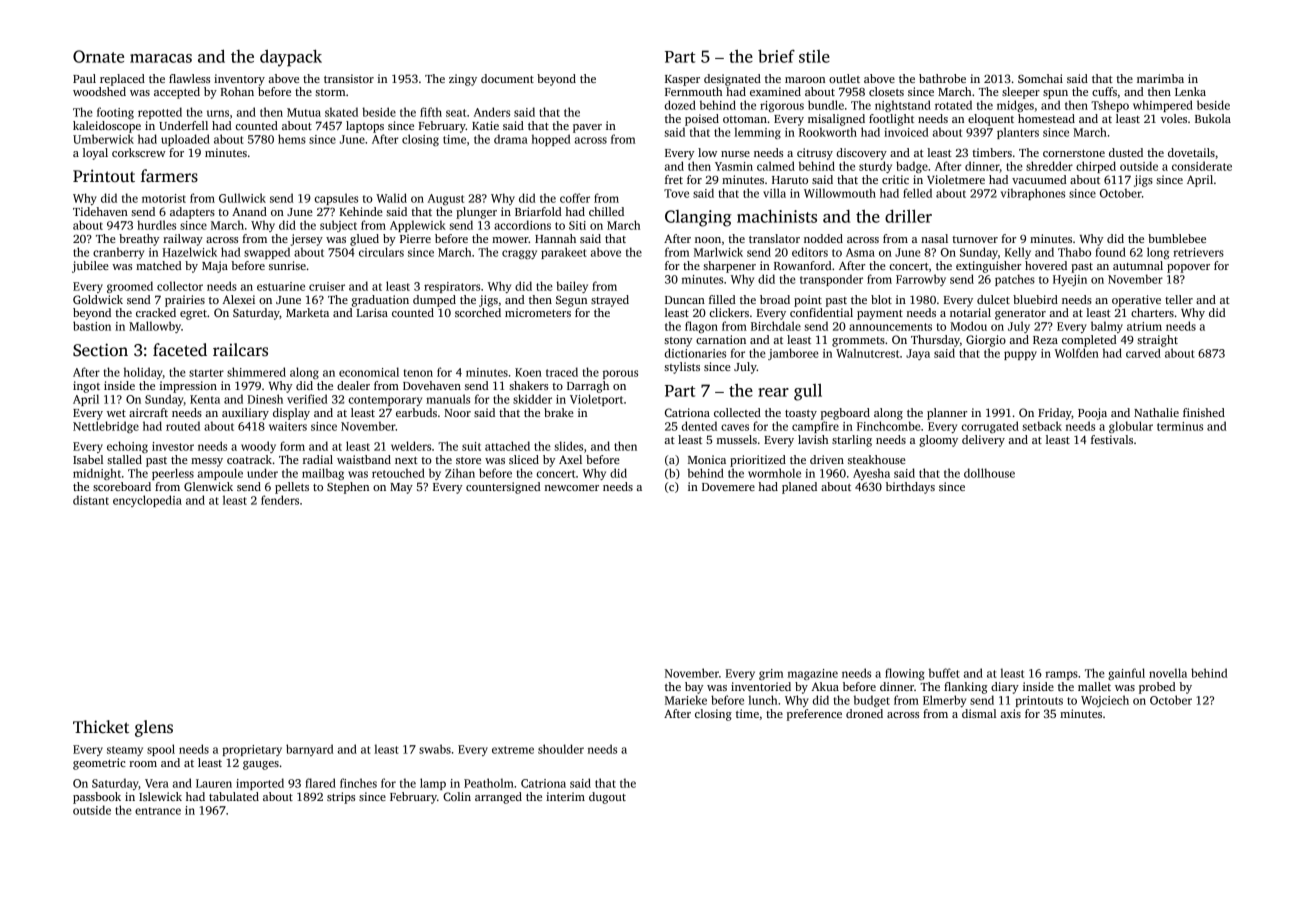 The image size is (1308, 924). I want to click on droned, so click(864, 713).
